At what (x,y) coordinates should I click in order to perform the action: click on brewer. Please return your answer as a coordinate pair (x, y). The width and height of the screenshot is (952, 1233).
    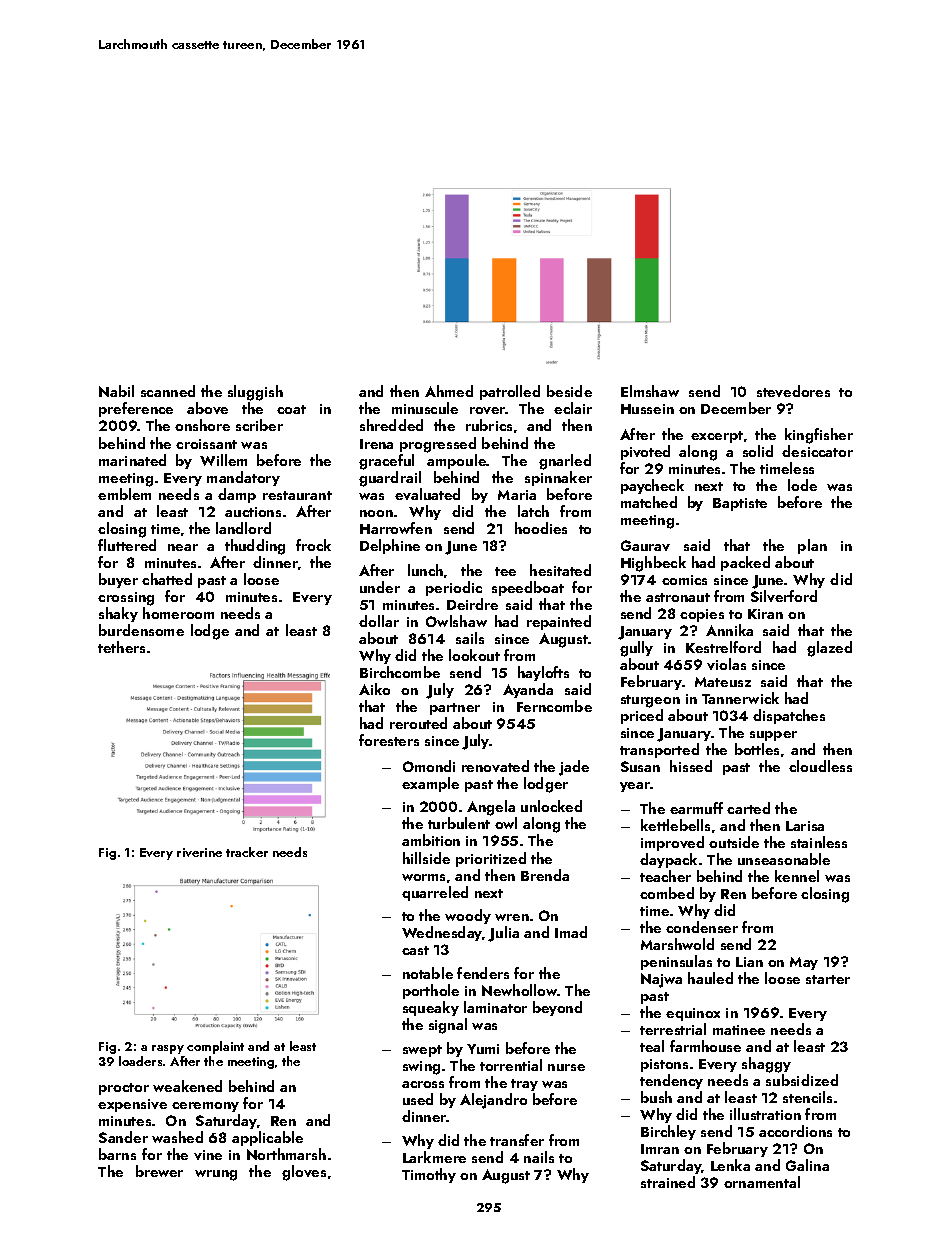
    Looking at the image, I should click on (159, 1171).
